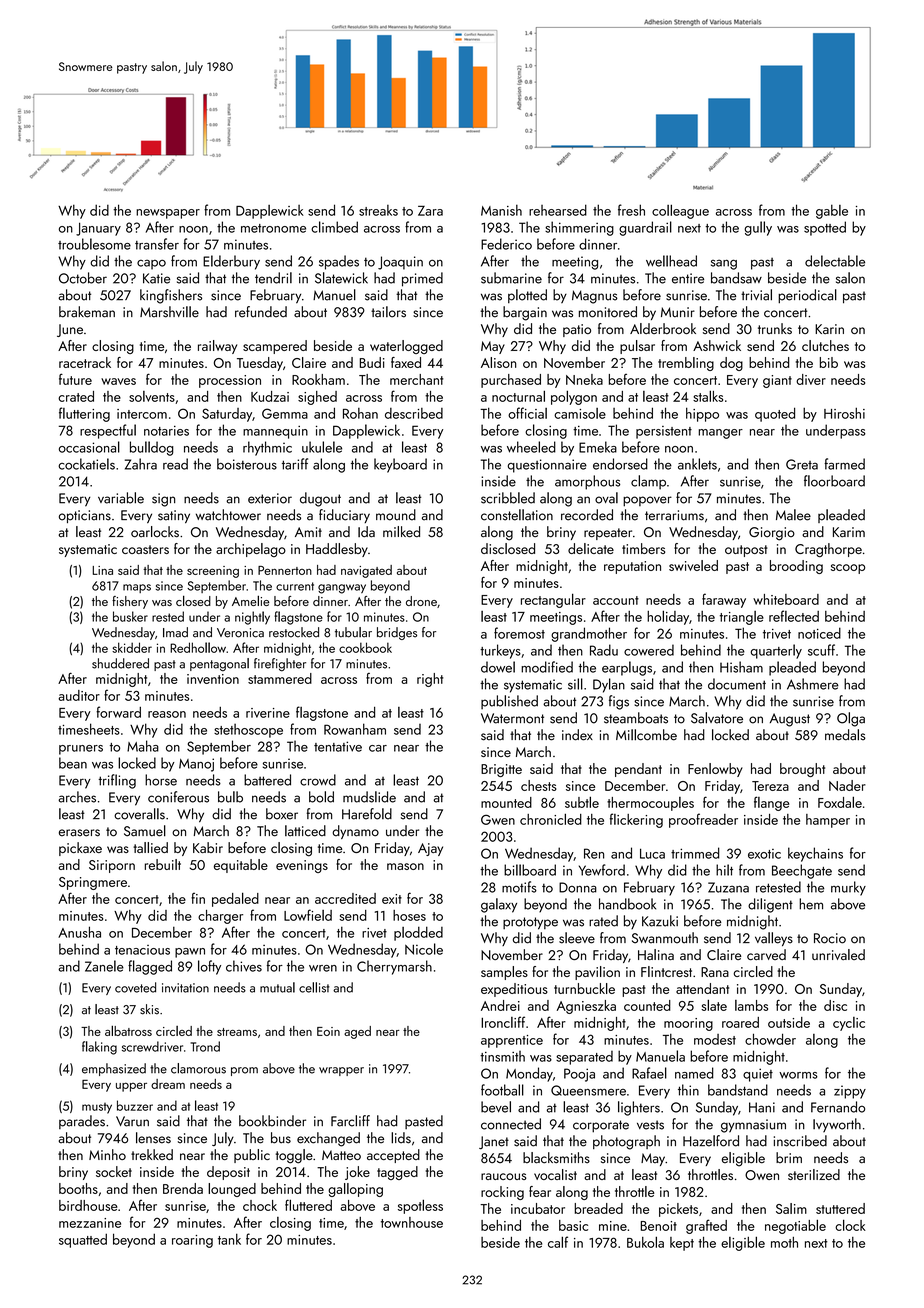  What do you see at coordinates (217, 347) in the document?
I see `railway` at bounding box center [217, 347].
